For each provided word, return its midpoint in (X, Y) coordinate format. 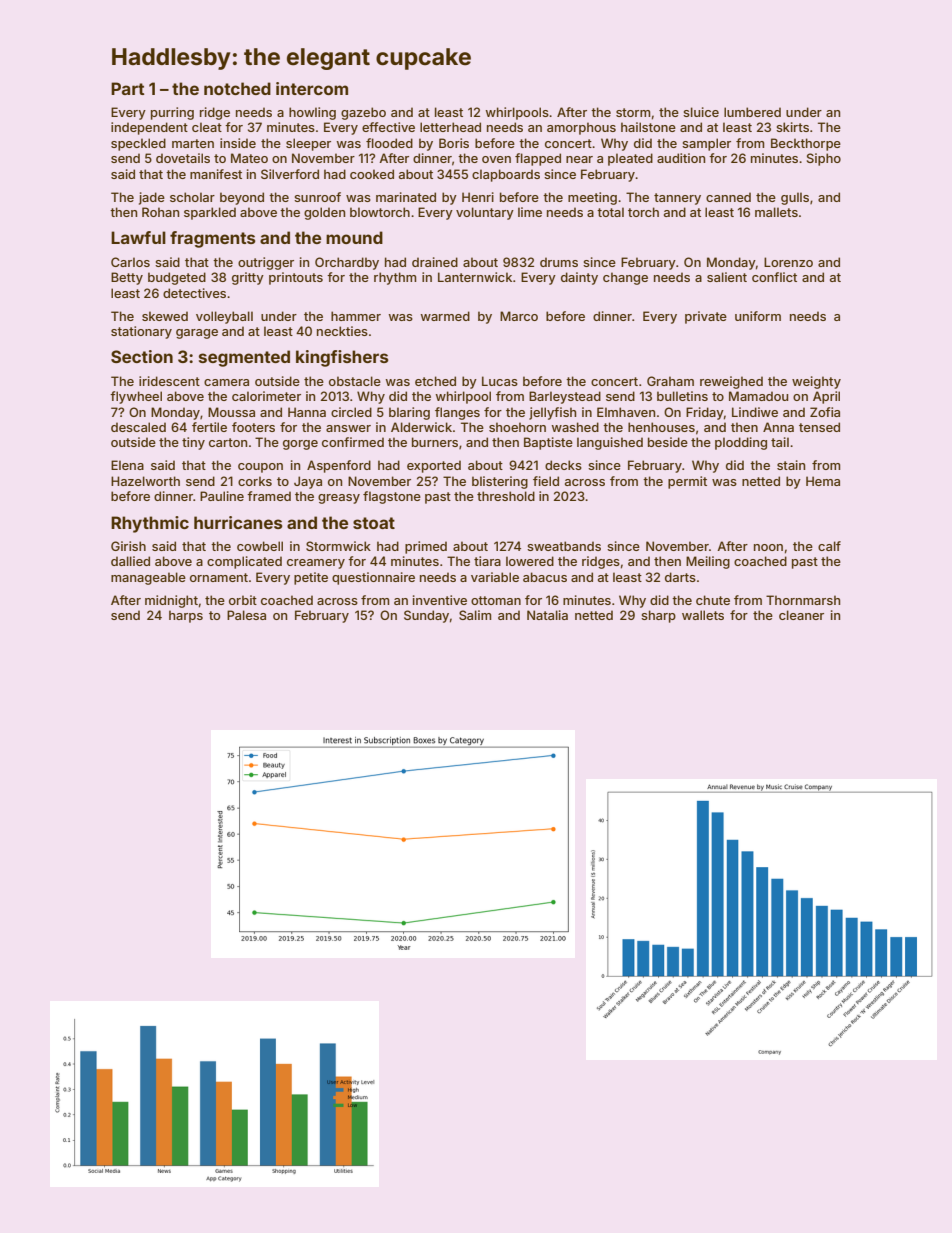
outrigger (266, 263)
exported (434, 466)
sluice (701, 112)
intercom (312, 88)
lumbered (752, 112)
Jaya (308, 482)
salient (727, 277)
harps (186, 616)
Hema (823, 481)
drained (435, 262)
